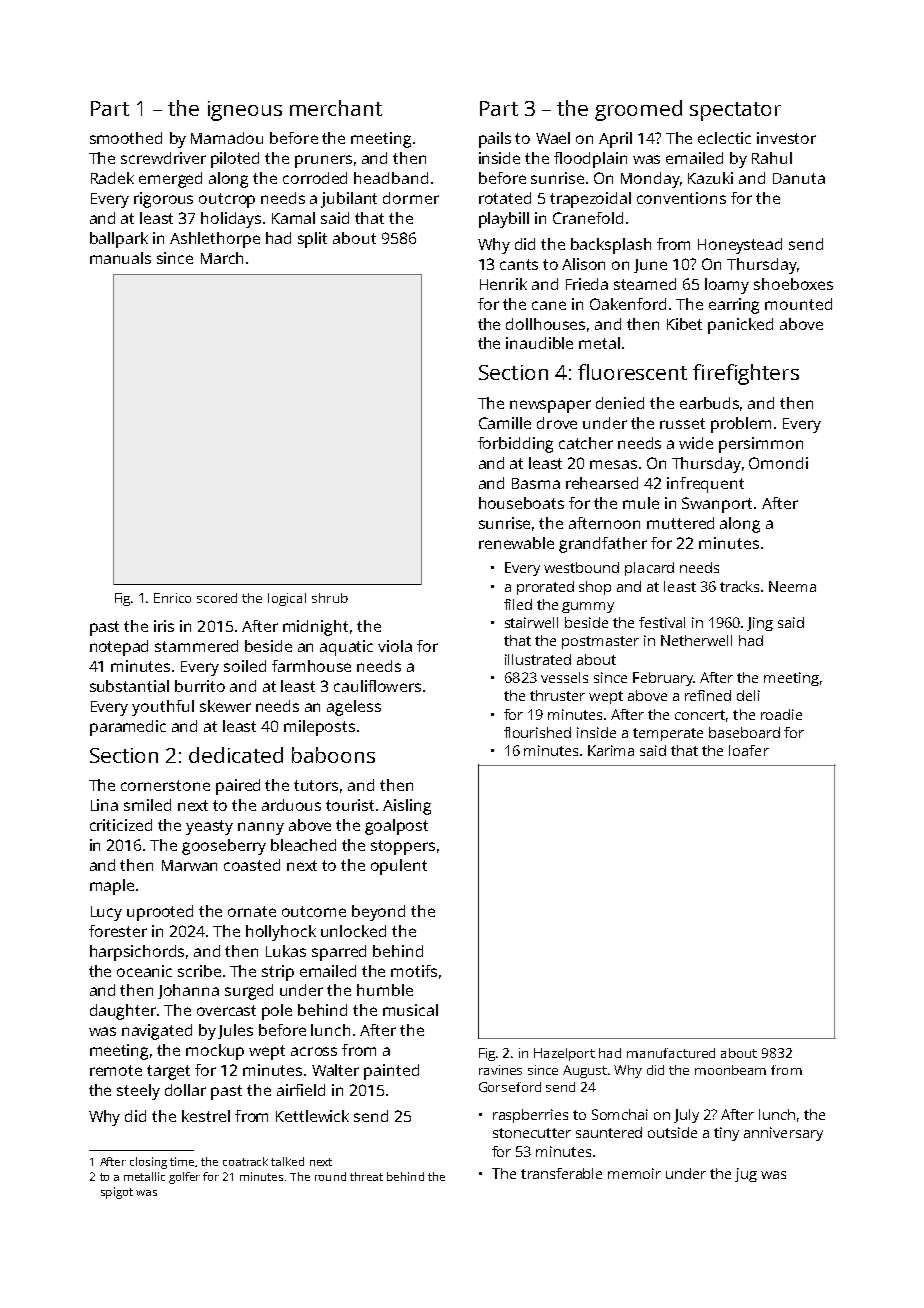 Image resolution: width=924 pixels, height=1308 pixels. I want to click on March, so click(222, 258).
